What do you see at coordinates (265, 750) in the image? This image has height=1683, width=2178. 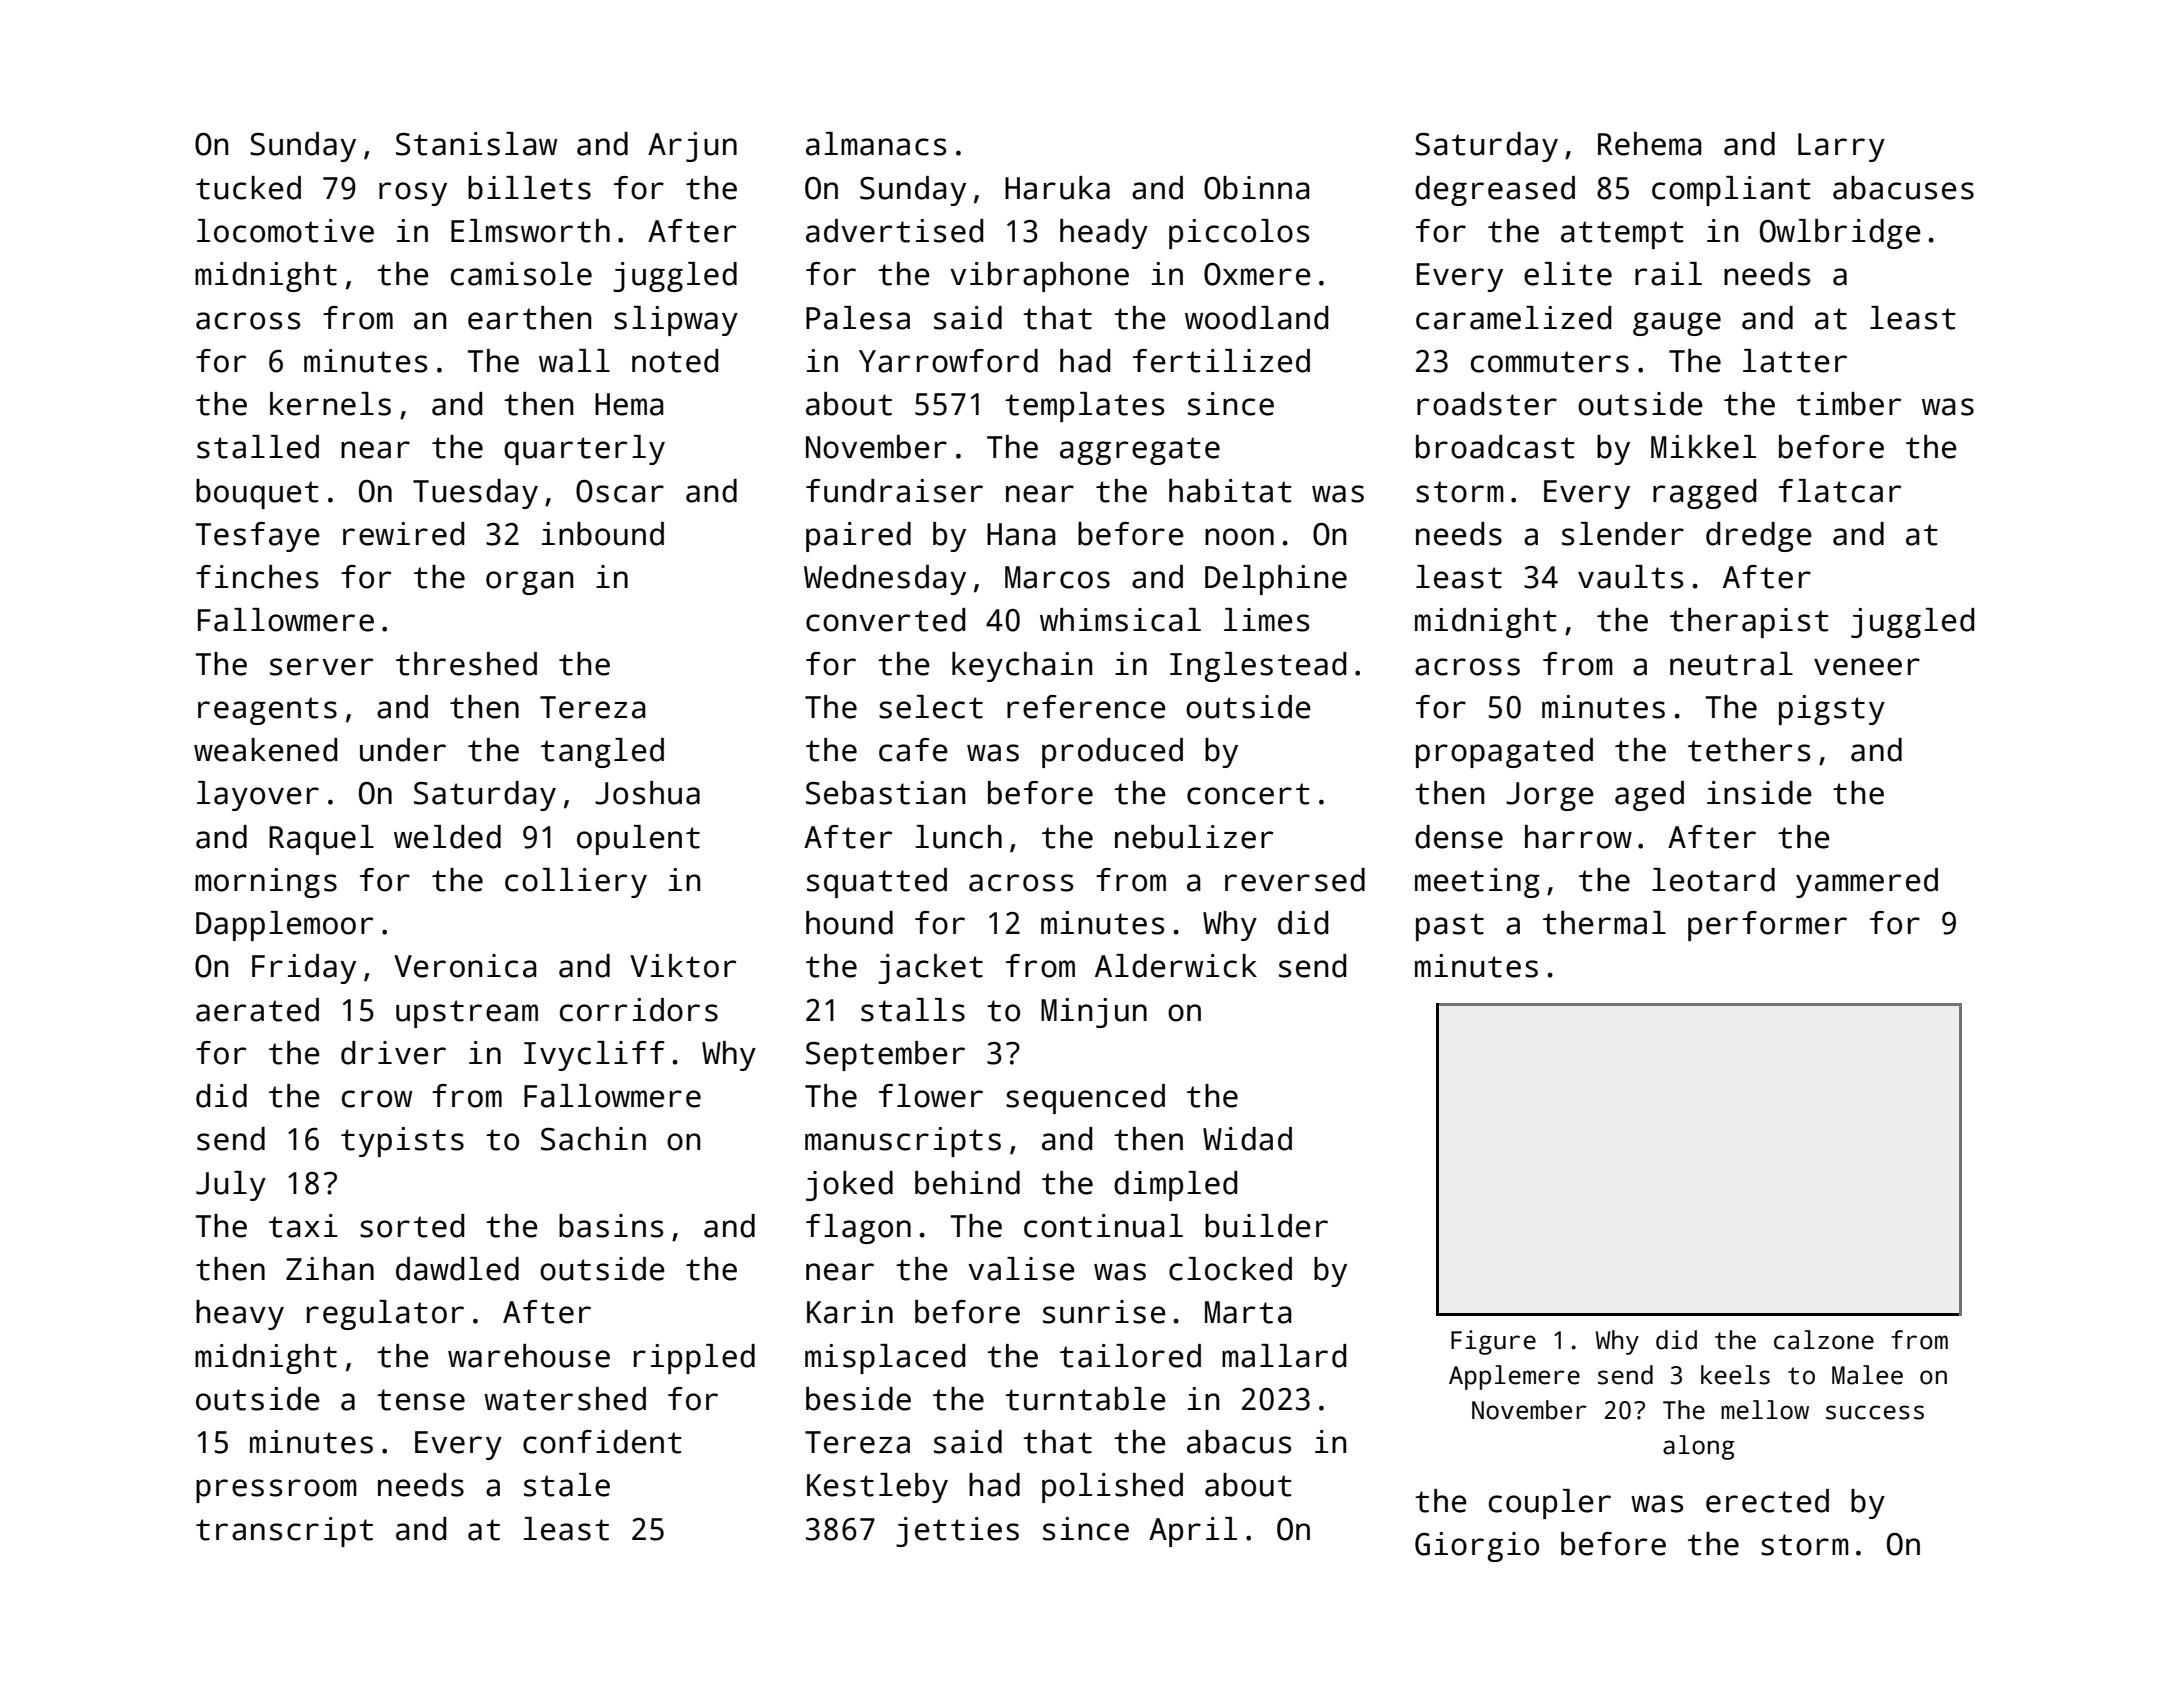 I see `weakened` at bounding box center [265, 750].
